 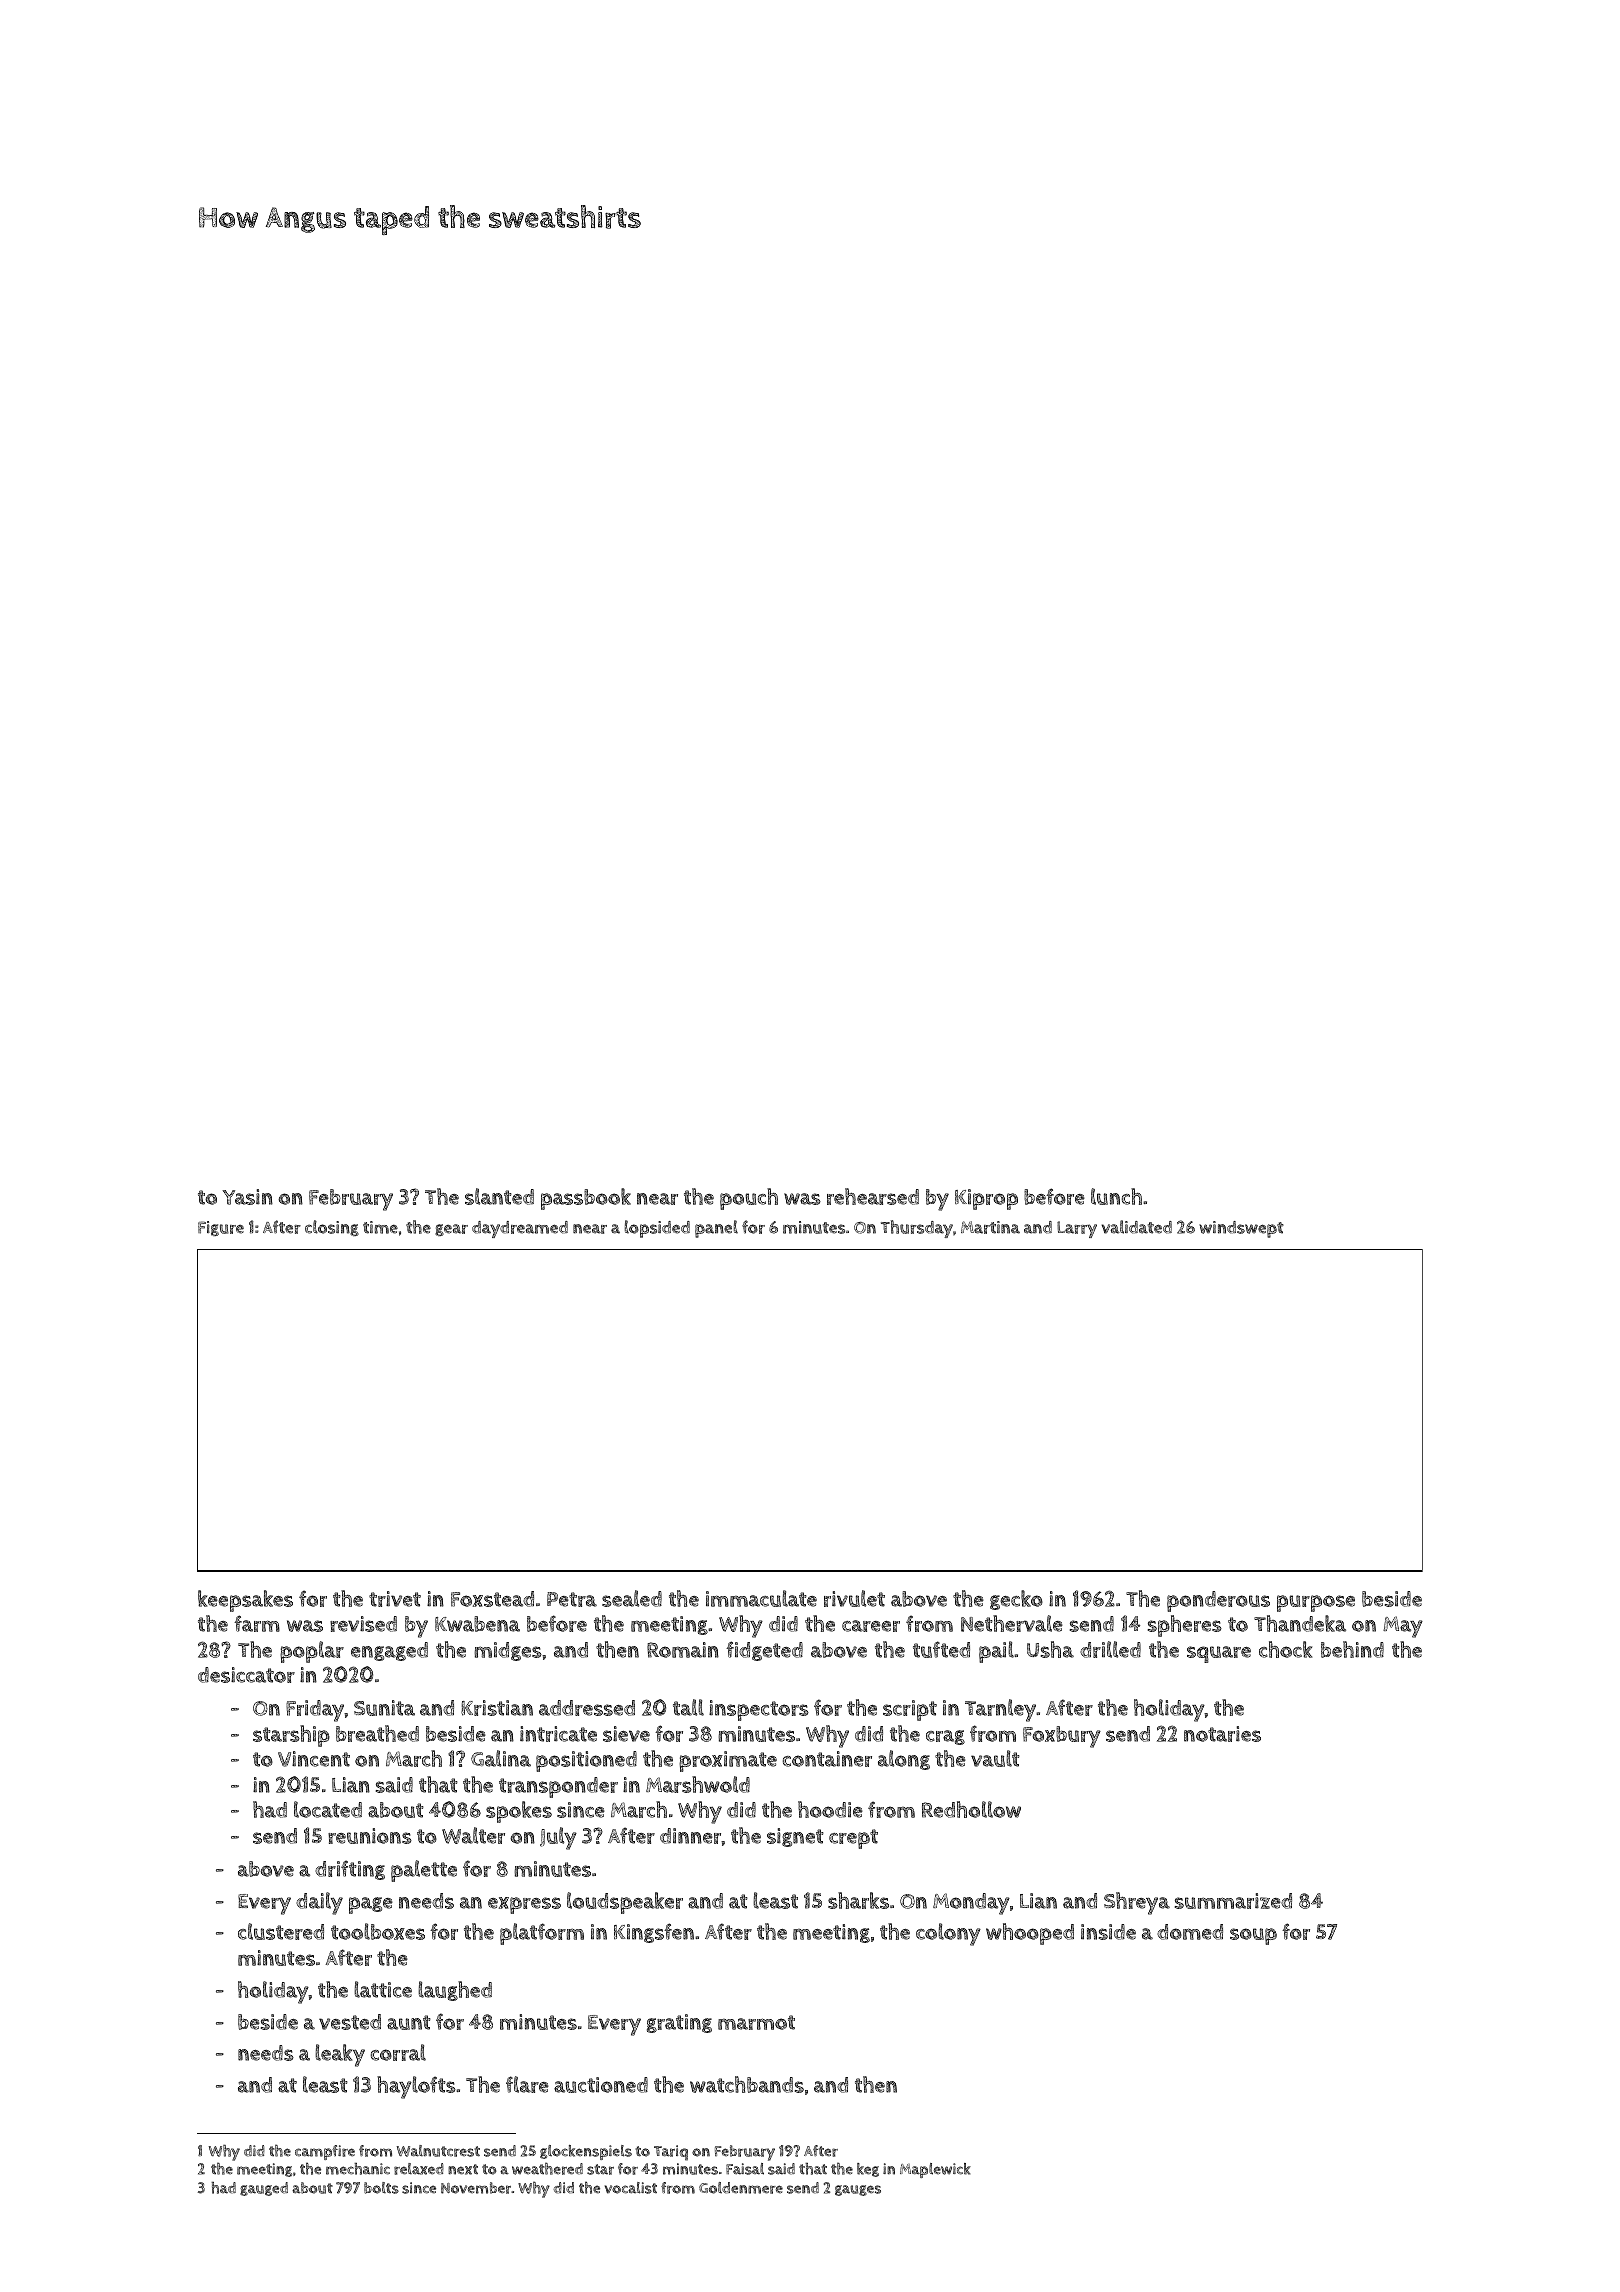 I want to click on passbook, so click(x=586, y=1199).
